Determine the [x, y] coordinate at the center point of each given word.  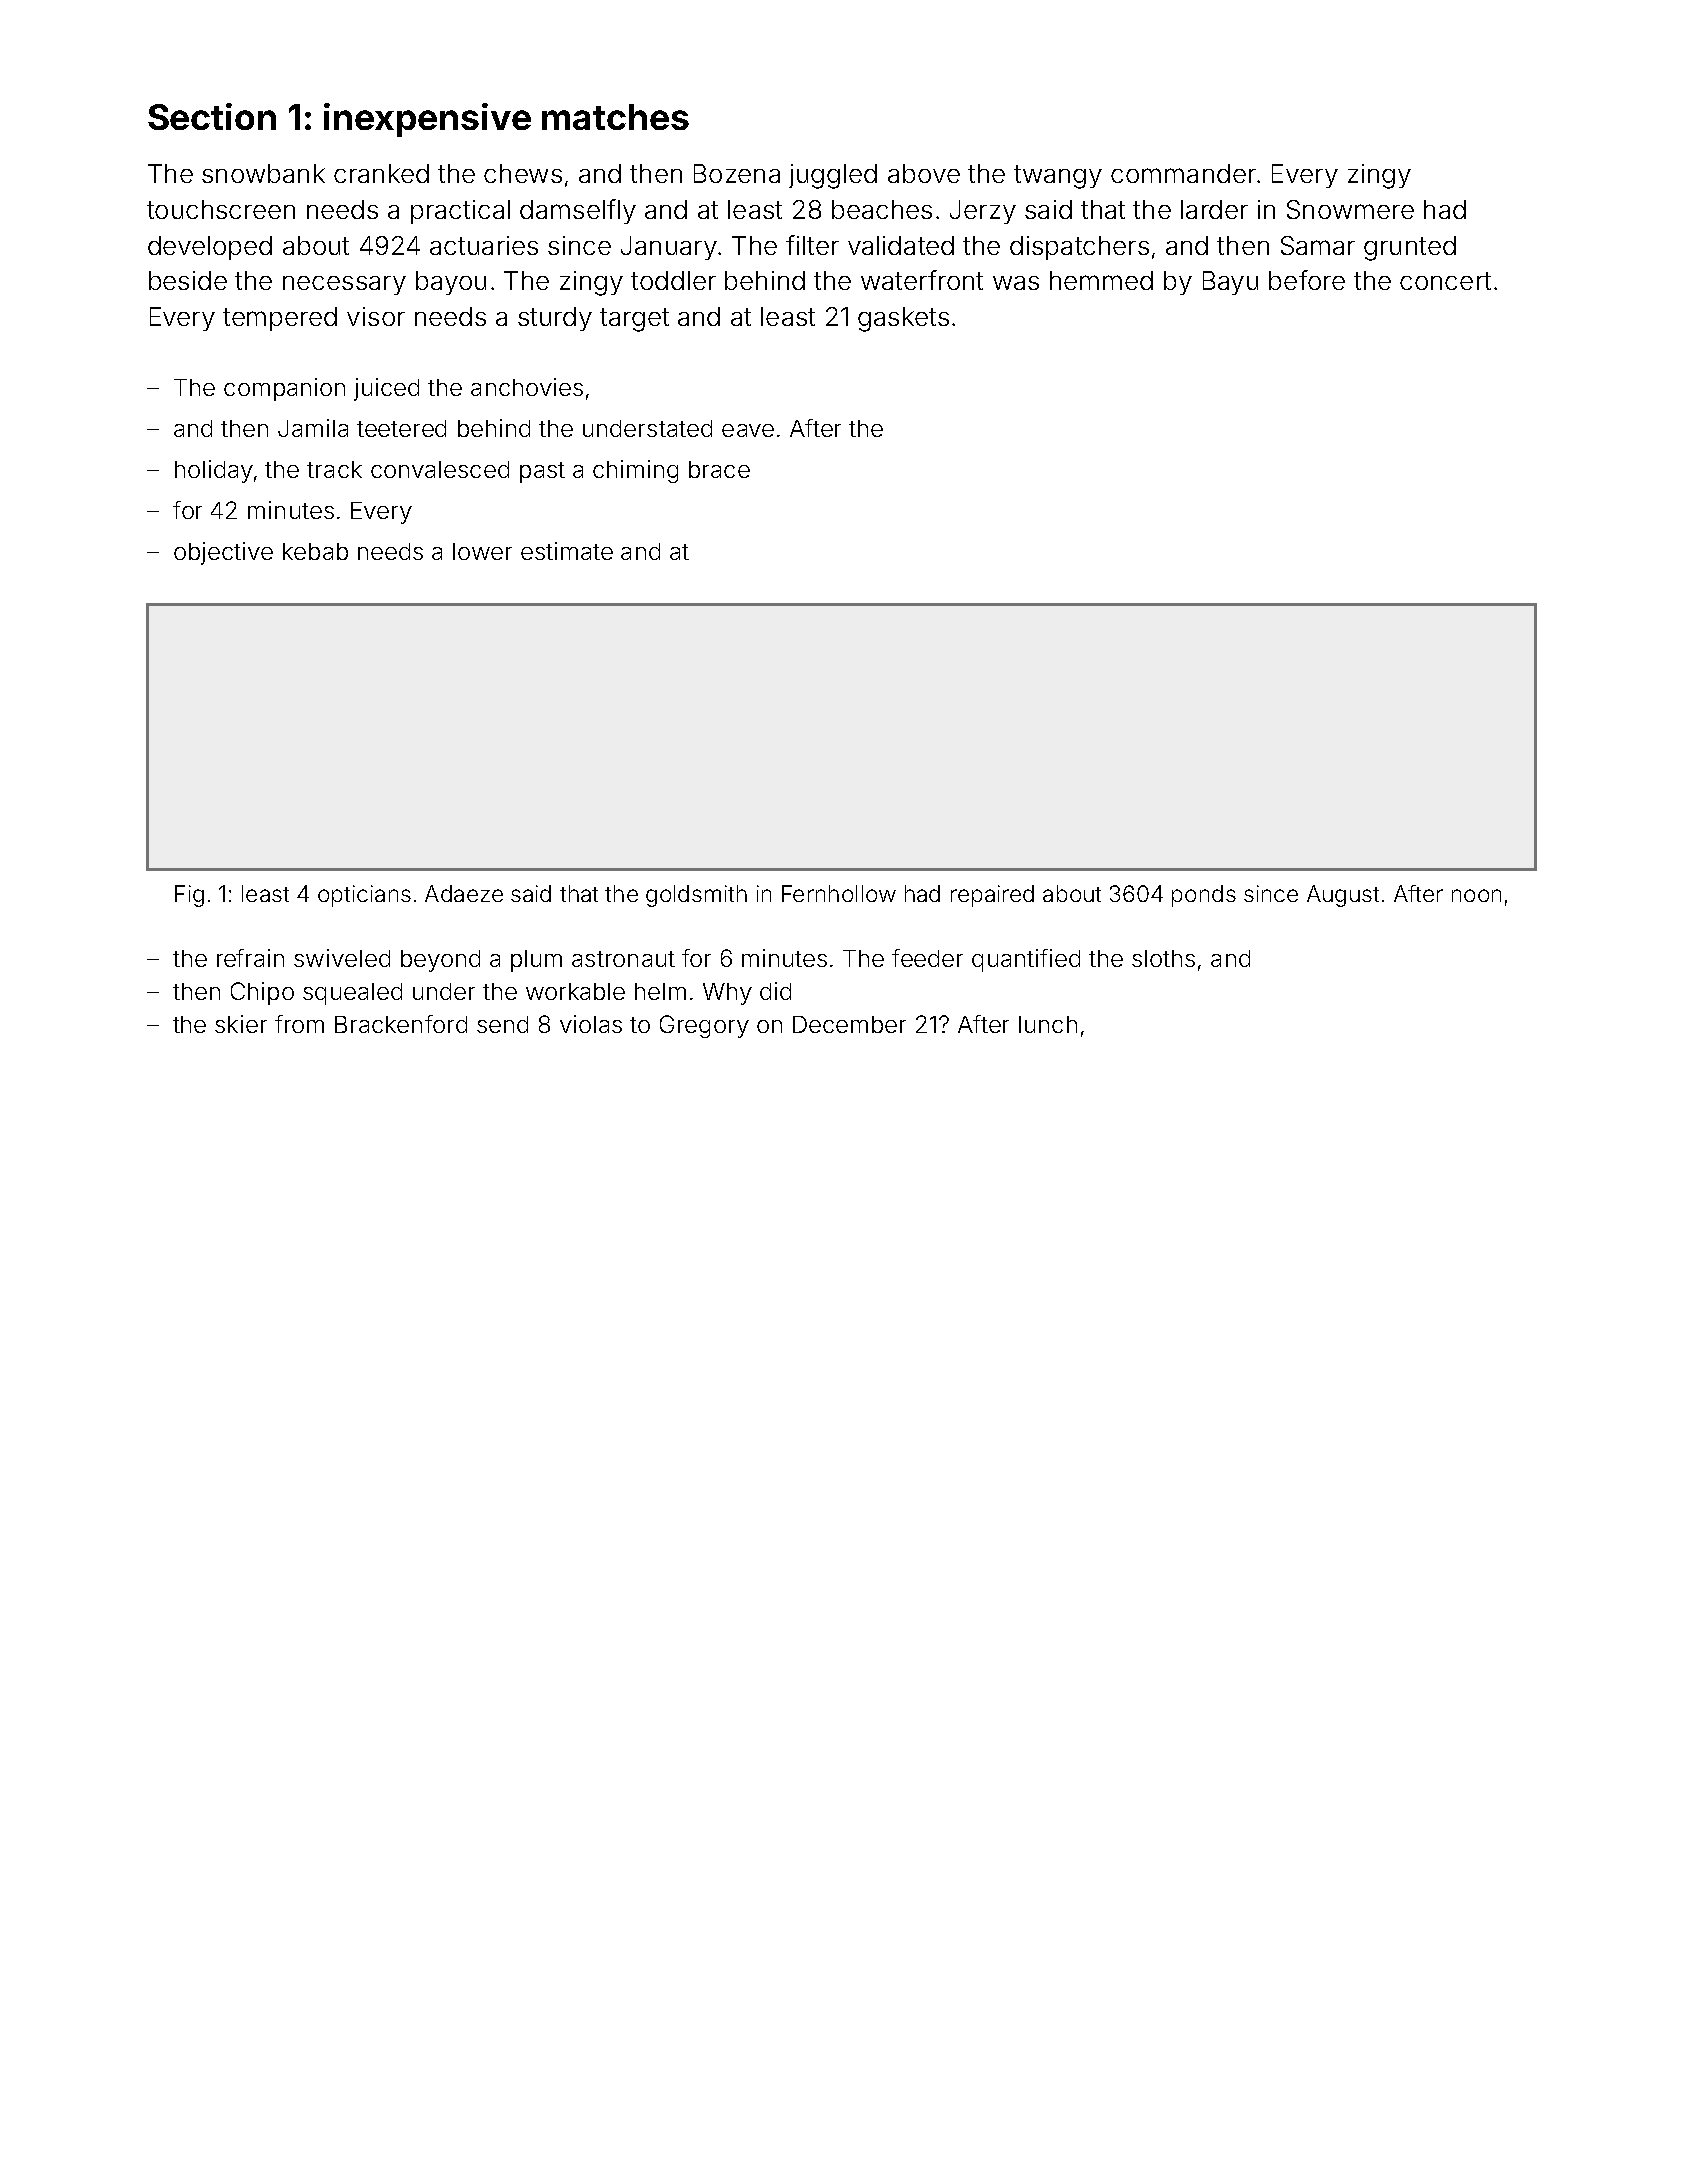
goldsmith [696, 896]
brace [719, 469]
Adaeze [464, 893]
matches [615, 117]
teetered [401, 428]
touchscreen [221, 209]
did [775, 991]
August [1343, 896]
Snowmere [1350, 209]
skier [241, 1024]
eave [748, 430]
